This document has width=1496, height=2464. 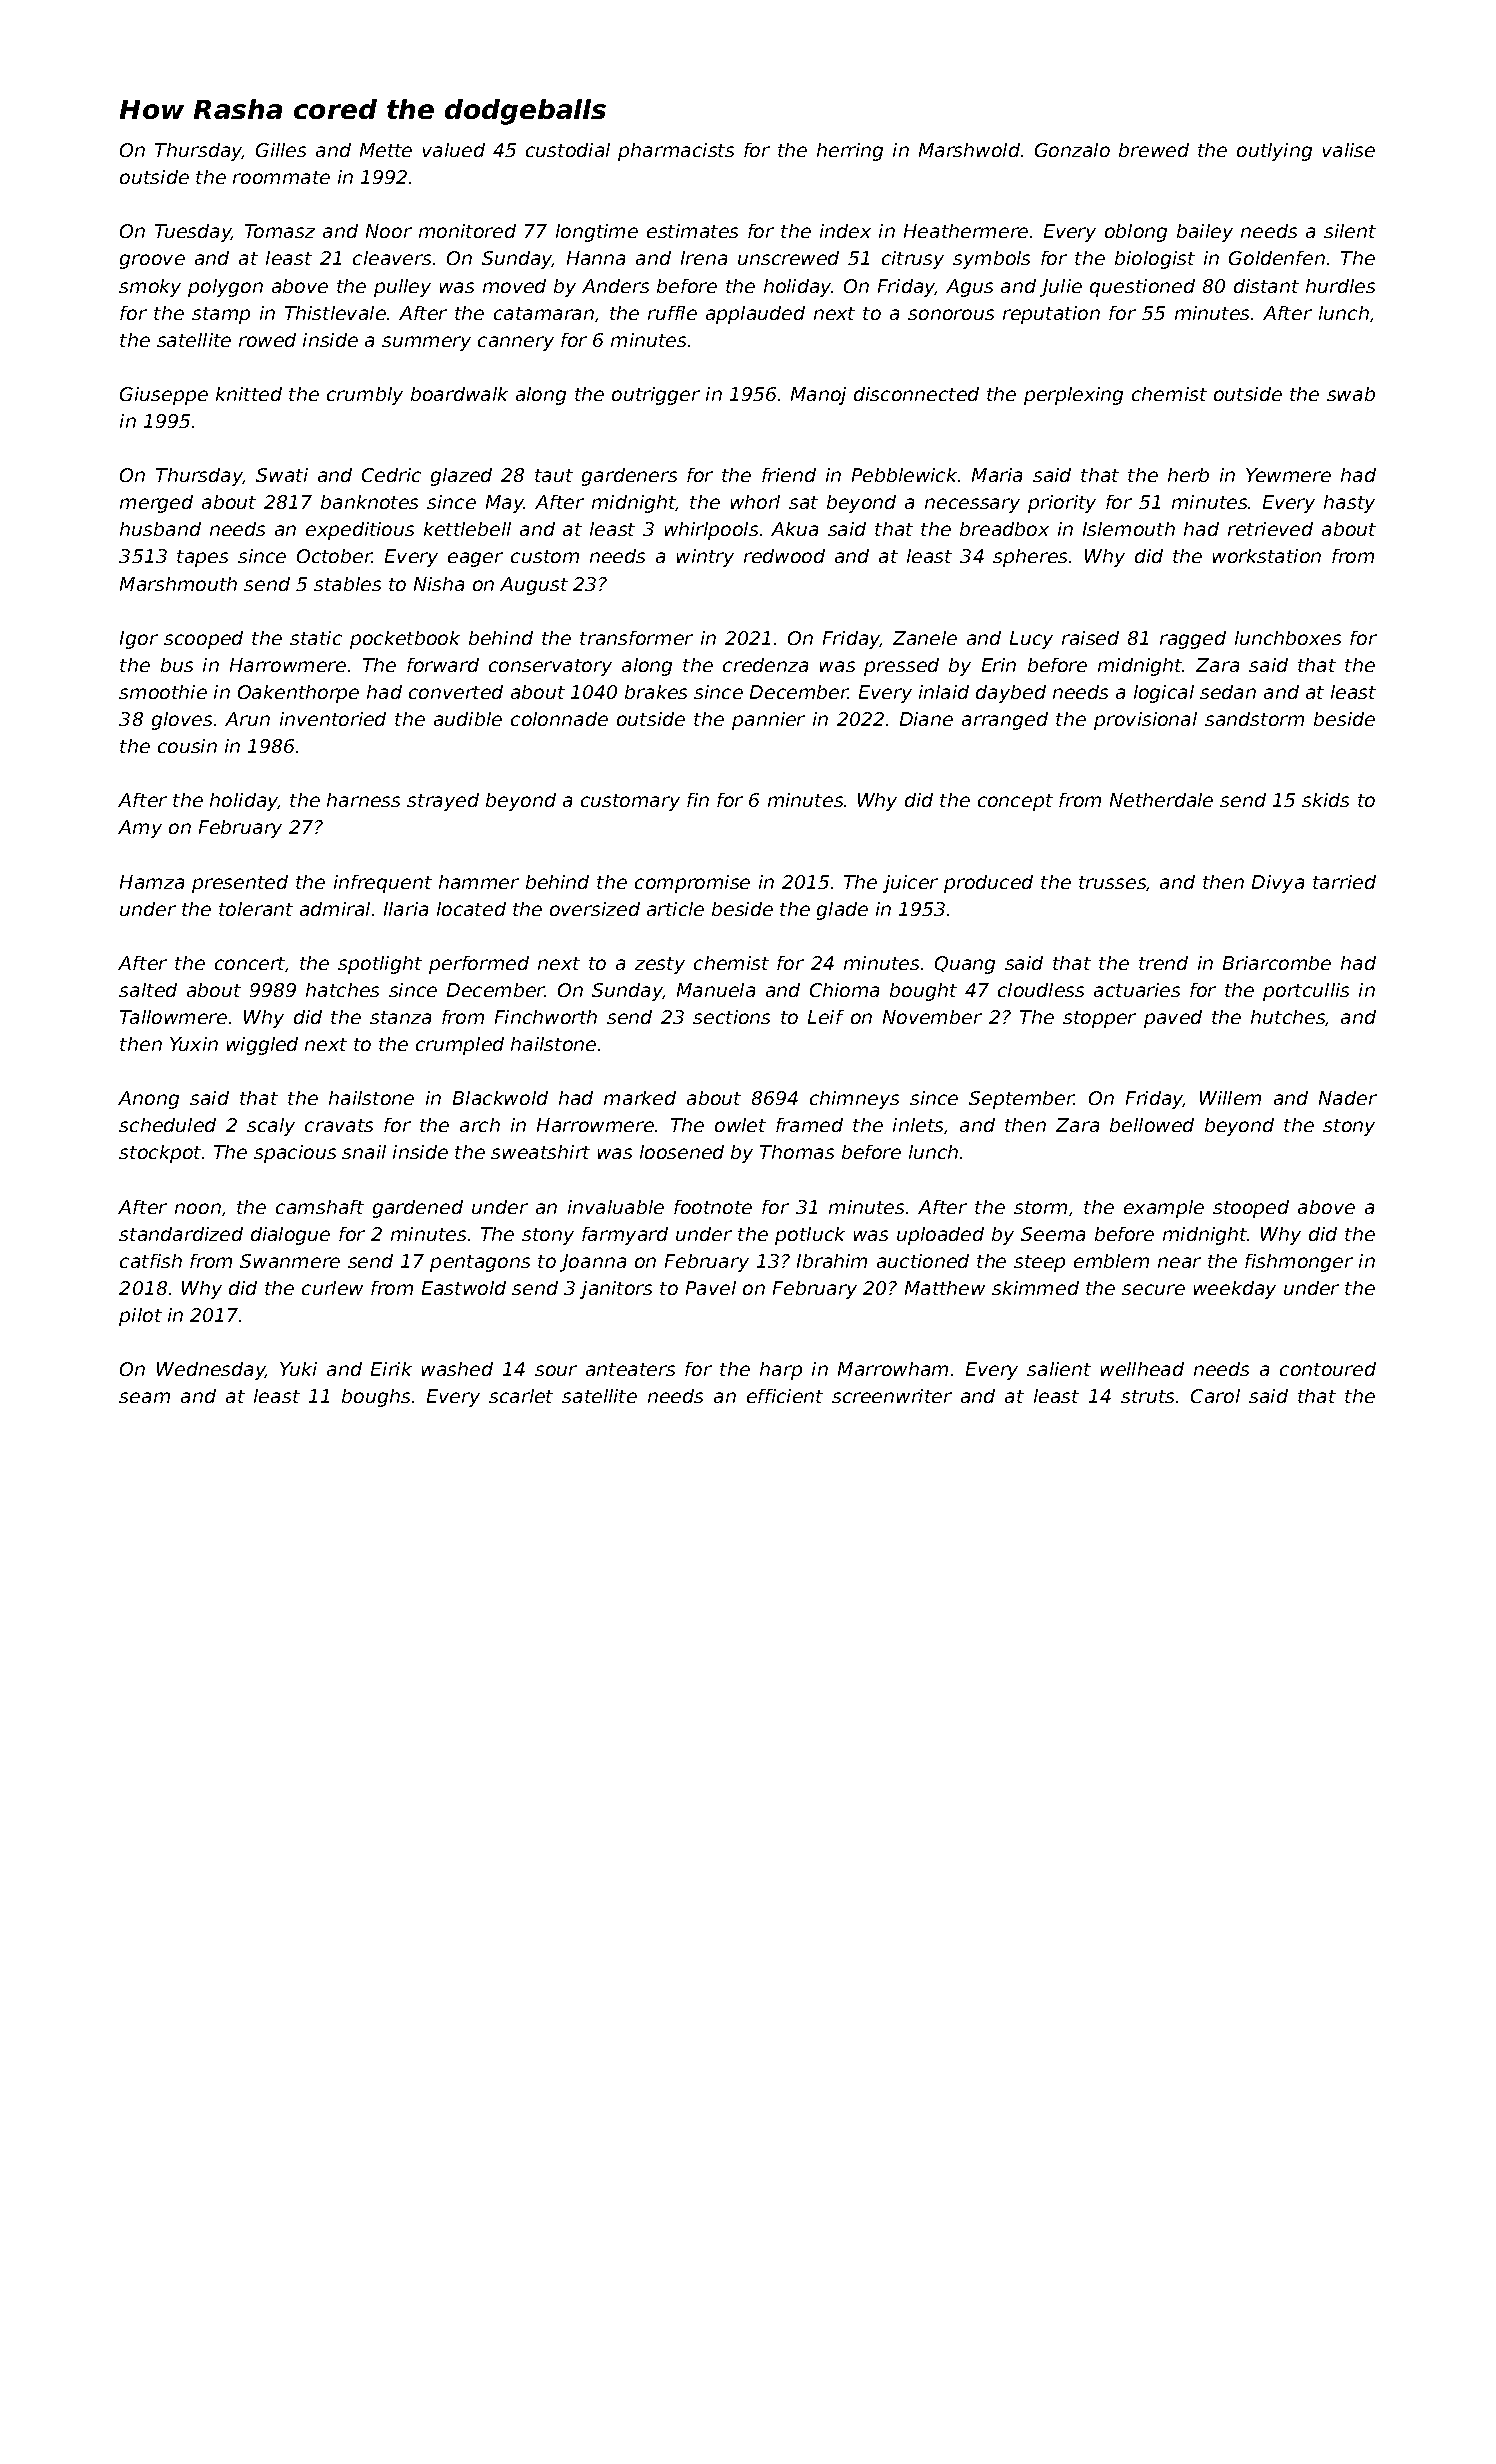 I want to click on stooped, so click(x=1251, y=1209).
